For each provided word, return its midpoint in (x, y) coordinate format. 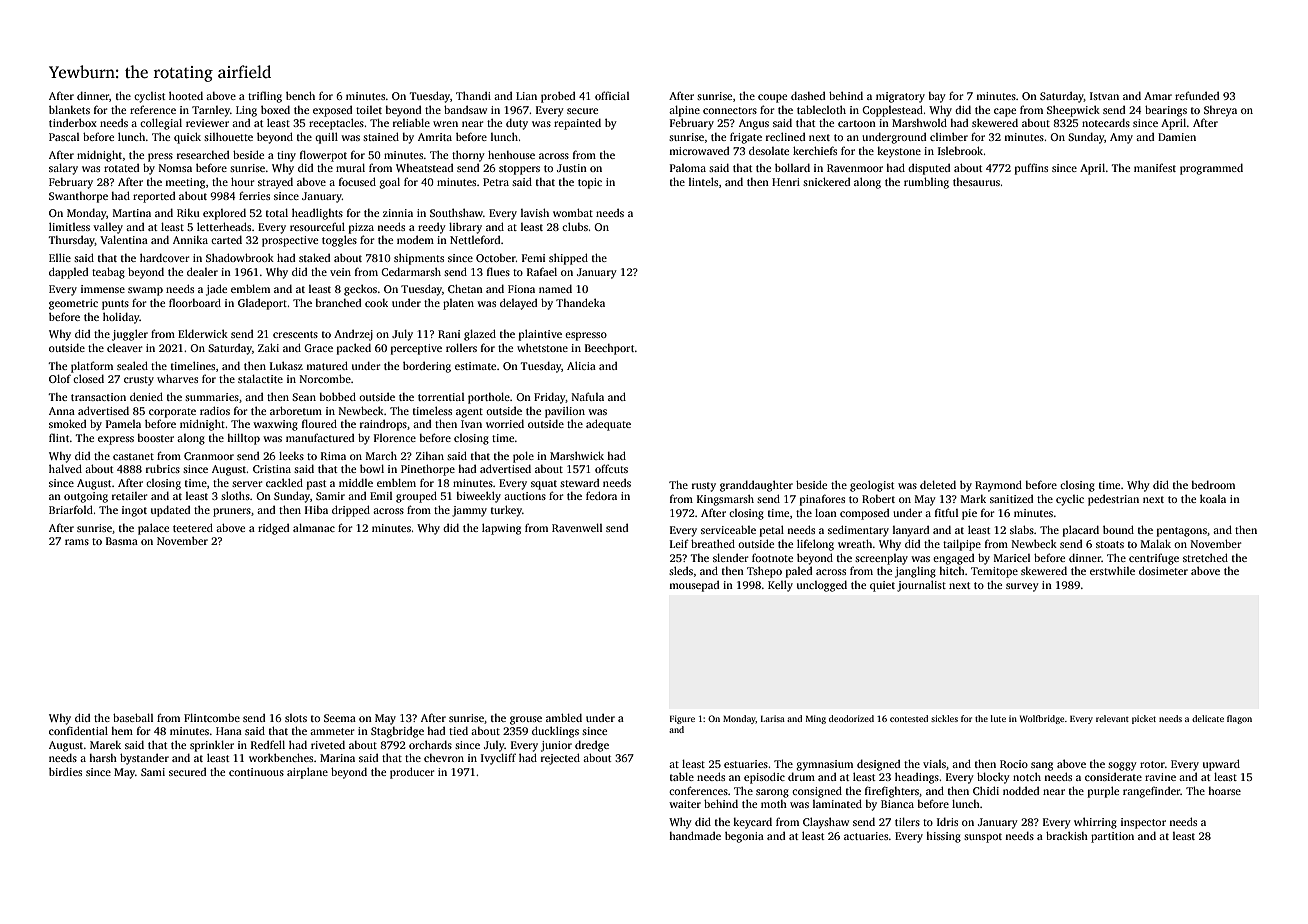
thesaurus (976, 182)
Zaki (268, 347)
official (612, 95)
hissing (943, 837)
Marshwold (919, 122)
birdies (65, 771)
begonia (744, 837)
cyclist (149, 97)
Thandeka (580, 302)
